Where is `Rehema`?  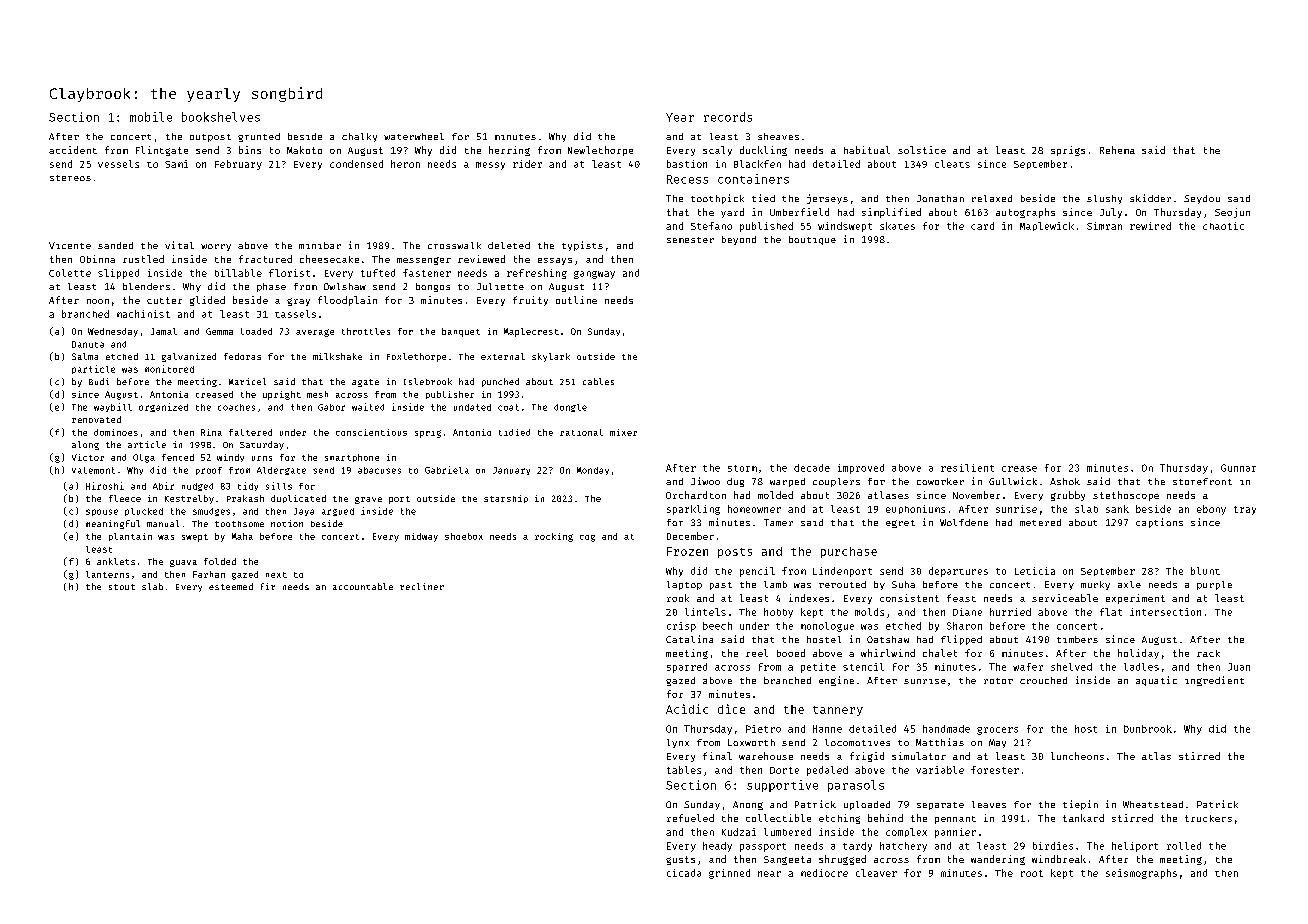
Rehema is located at coordinates (1117, 150).
